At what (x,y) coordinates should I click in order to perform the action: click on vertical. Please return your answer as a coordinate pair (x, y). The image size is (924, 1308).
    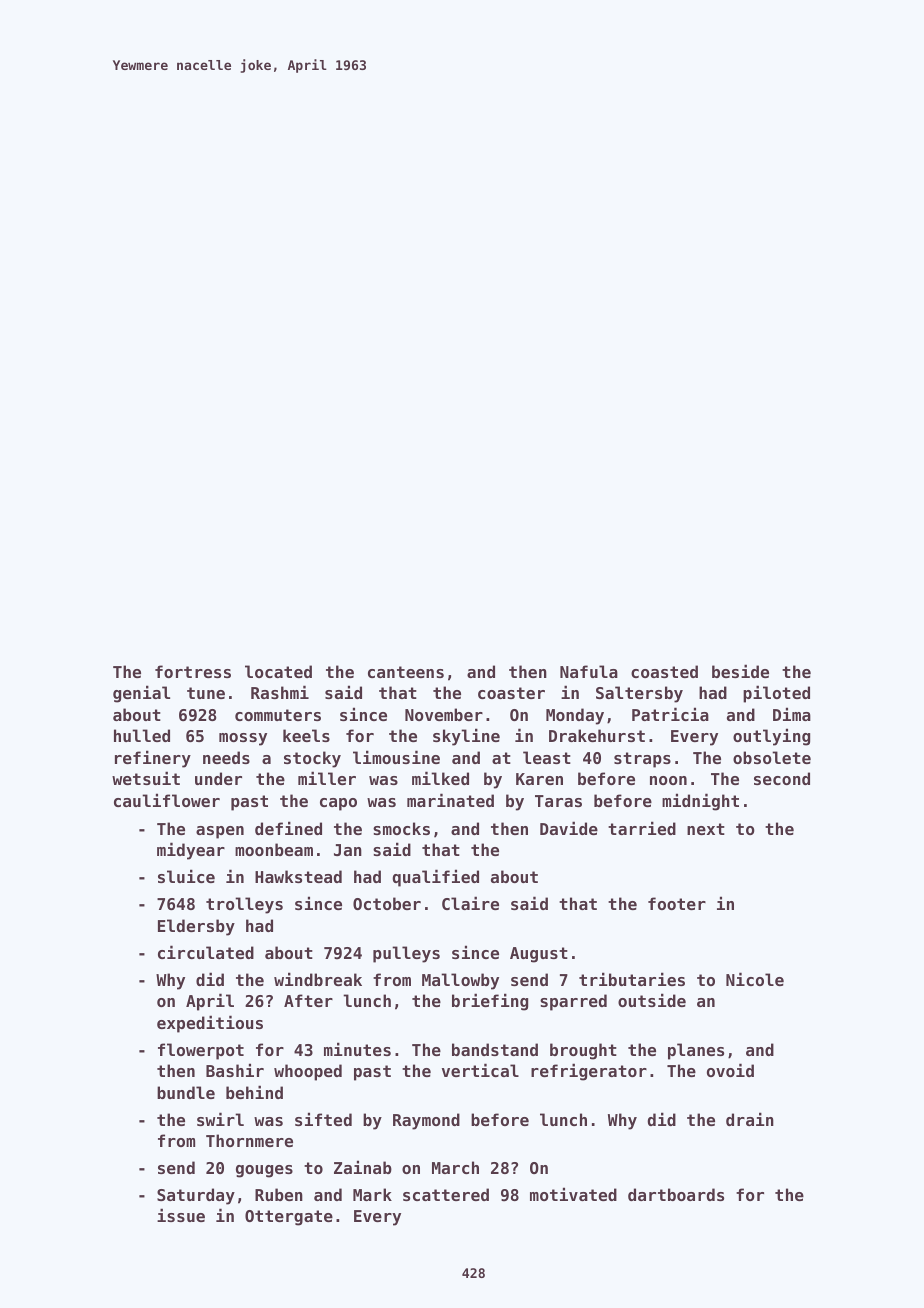
    Looking at the image, I should click on (480, 1070).
